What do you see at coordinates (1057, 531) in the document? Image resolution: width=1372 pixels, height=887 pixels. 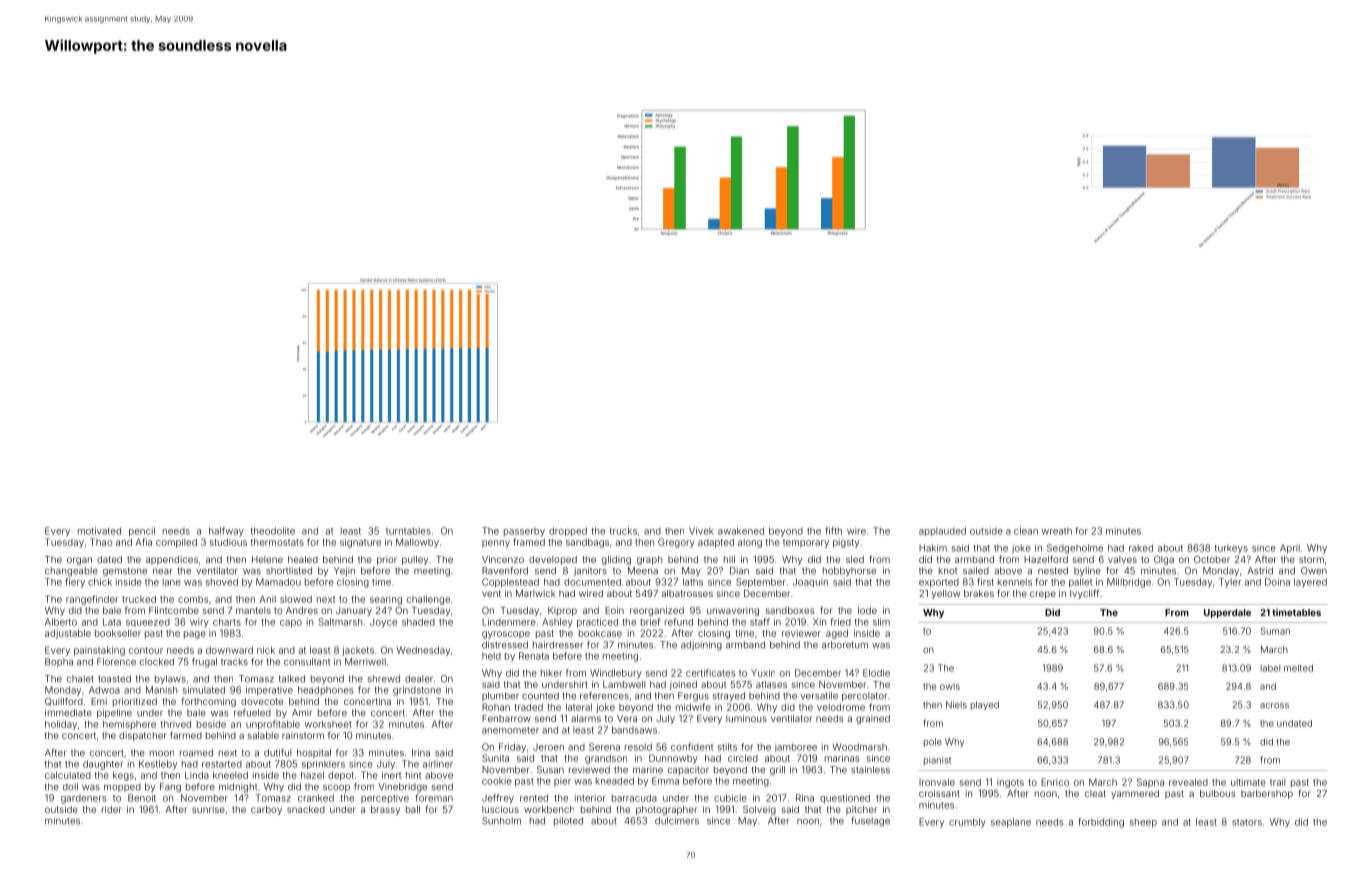 I see `wreath` at bounding box center [1057, 531].
